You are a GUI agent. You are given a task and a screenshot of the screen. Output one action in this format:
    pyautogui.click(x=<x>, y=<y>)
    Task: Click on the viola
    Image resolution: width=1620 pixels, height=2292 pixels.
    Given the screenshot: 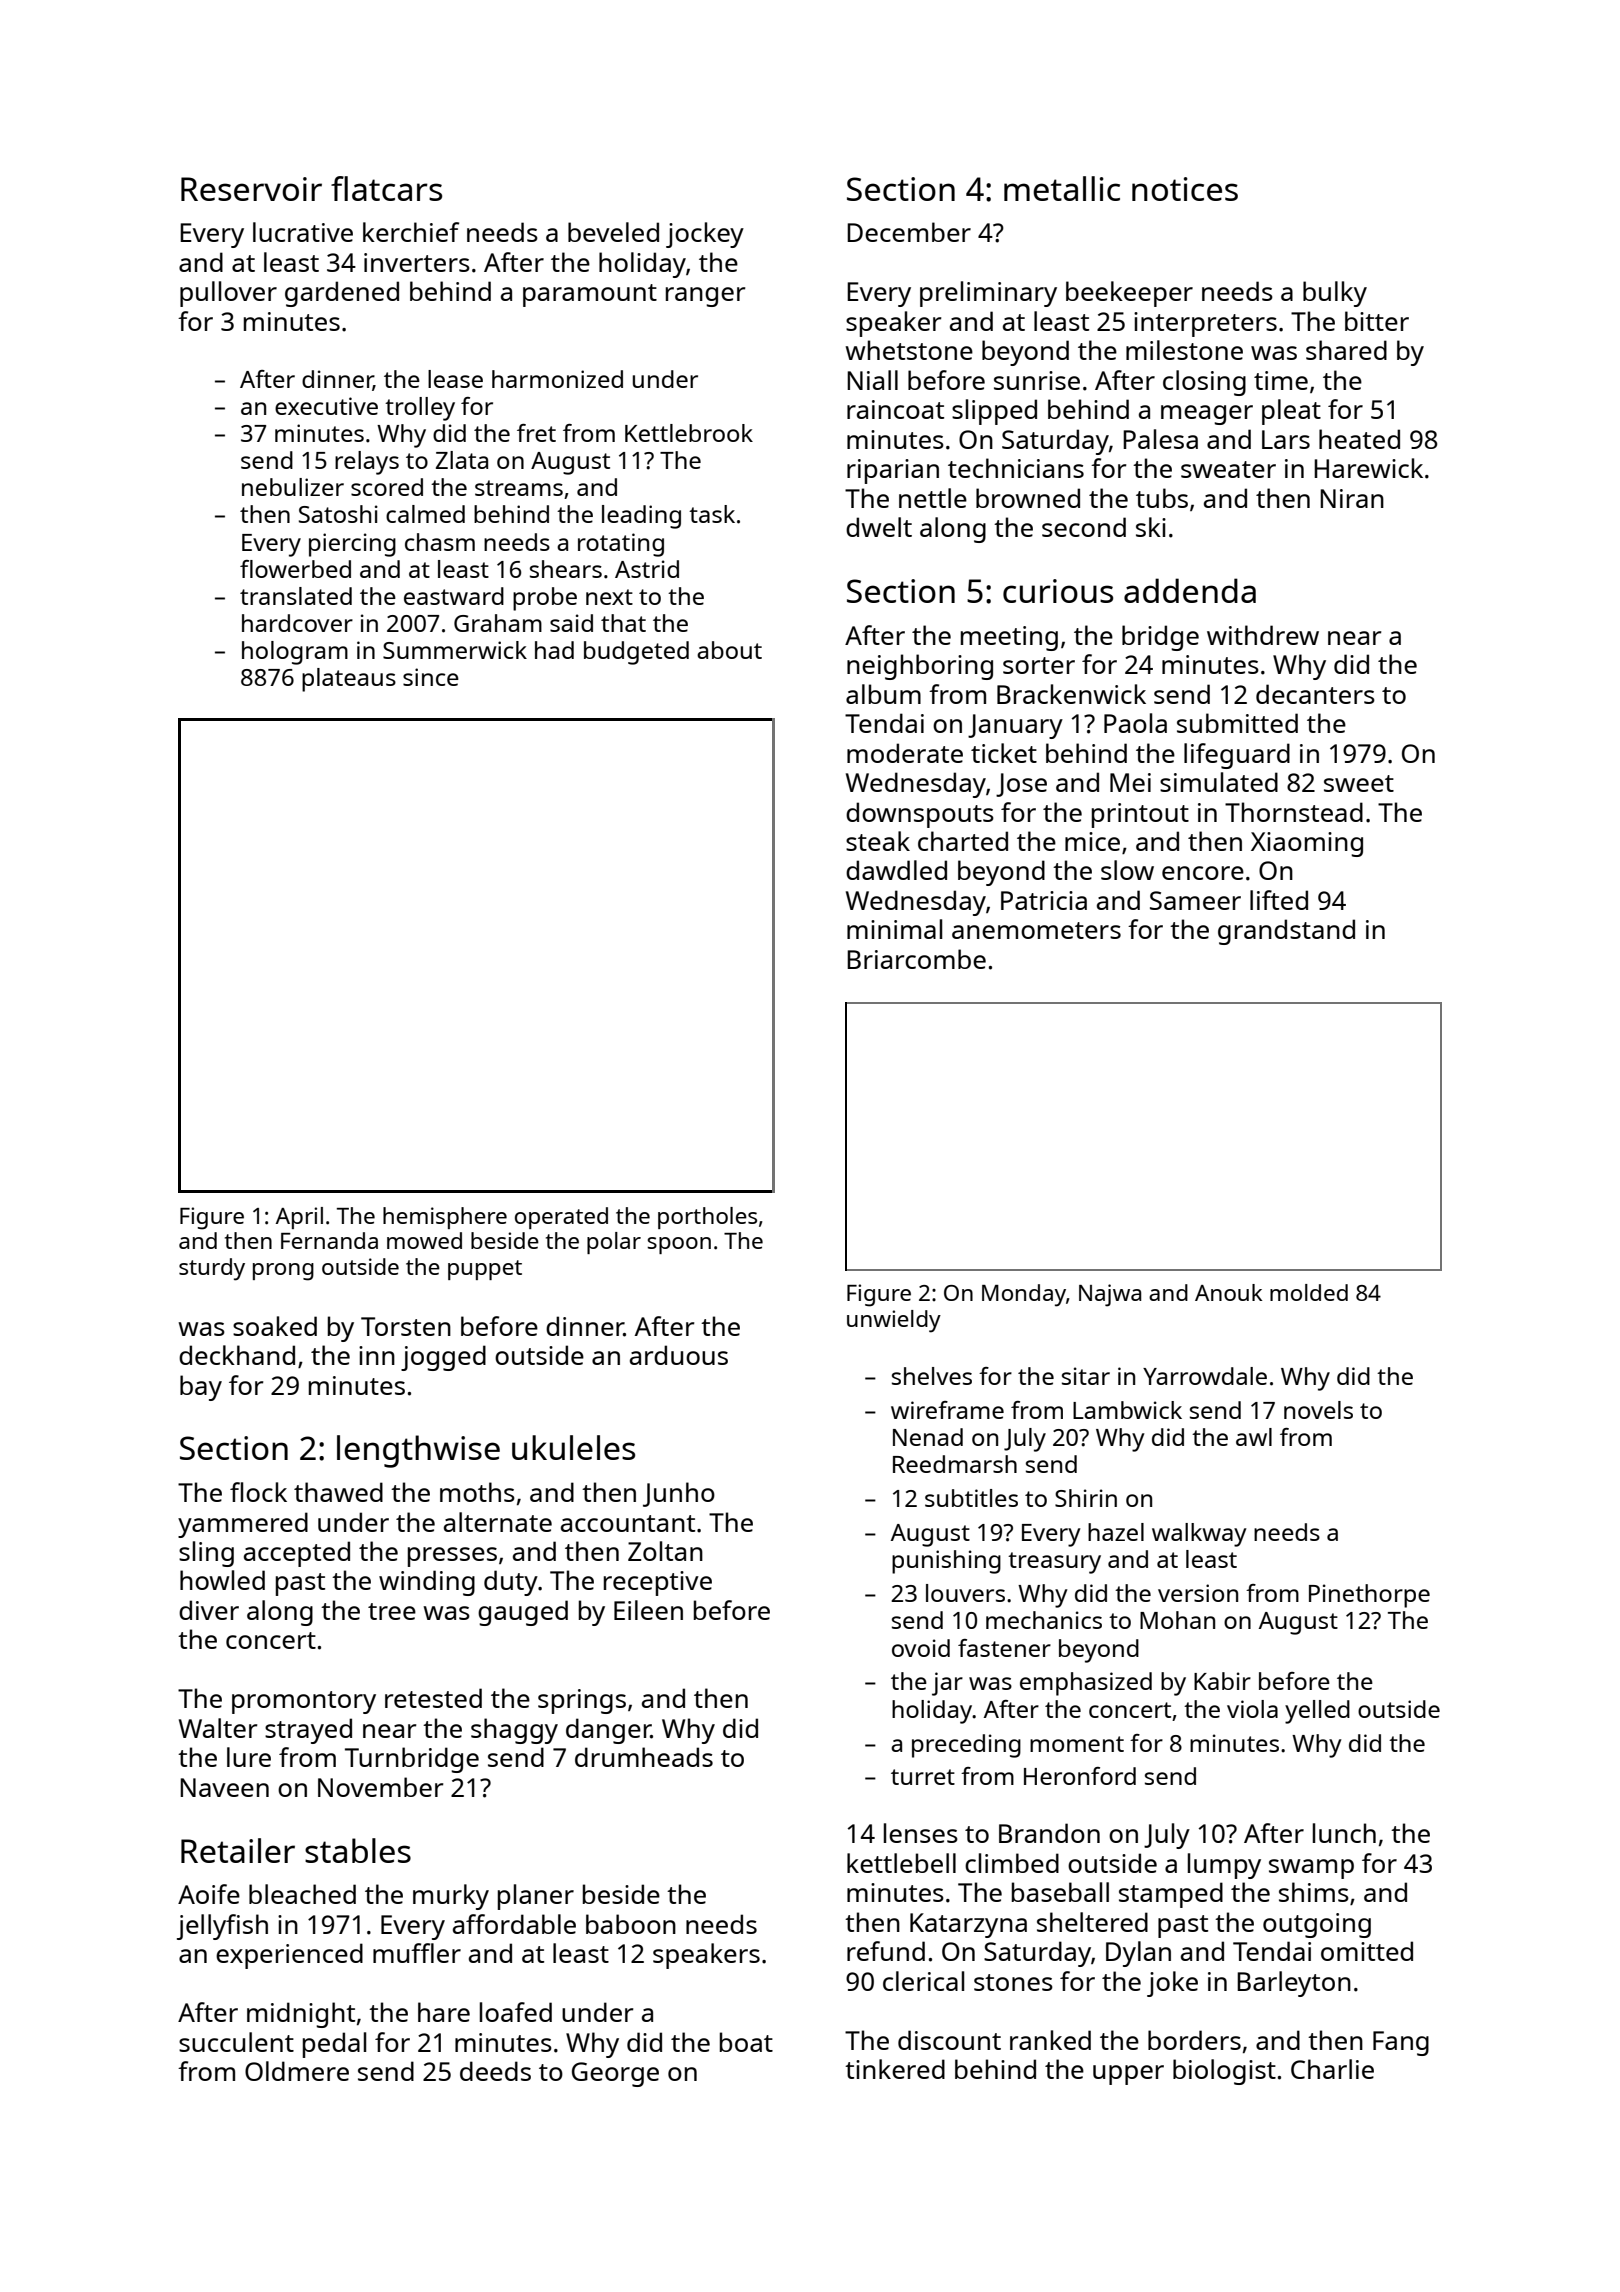 What is the action you would take?
    pyautogui.click(x=1252, y=1709)
